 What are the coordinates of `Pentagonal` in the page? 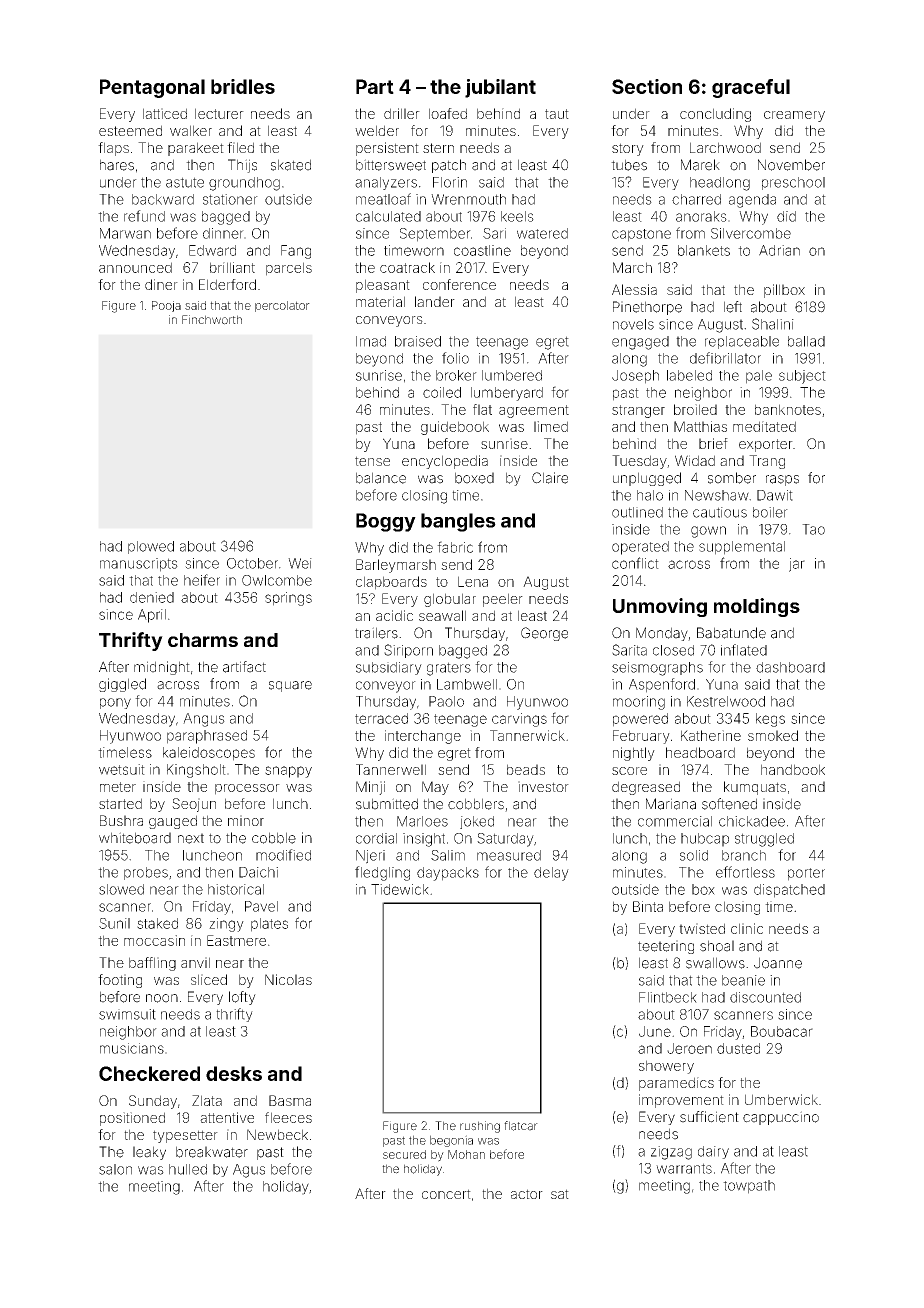 It's located at (152, 88).
